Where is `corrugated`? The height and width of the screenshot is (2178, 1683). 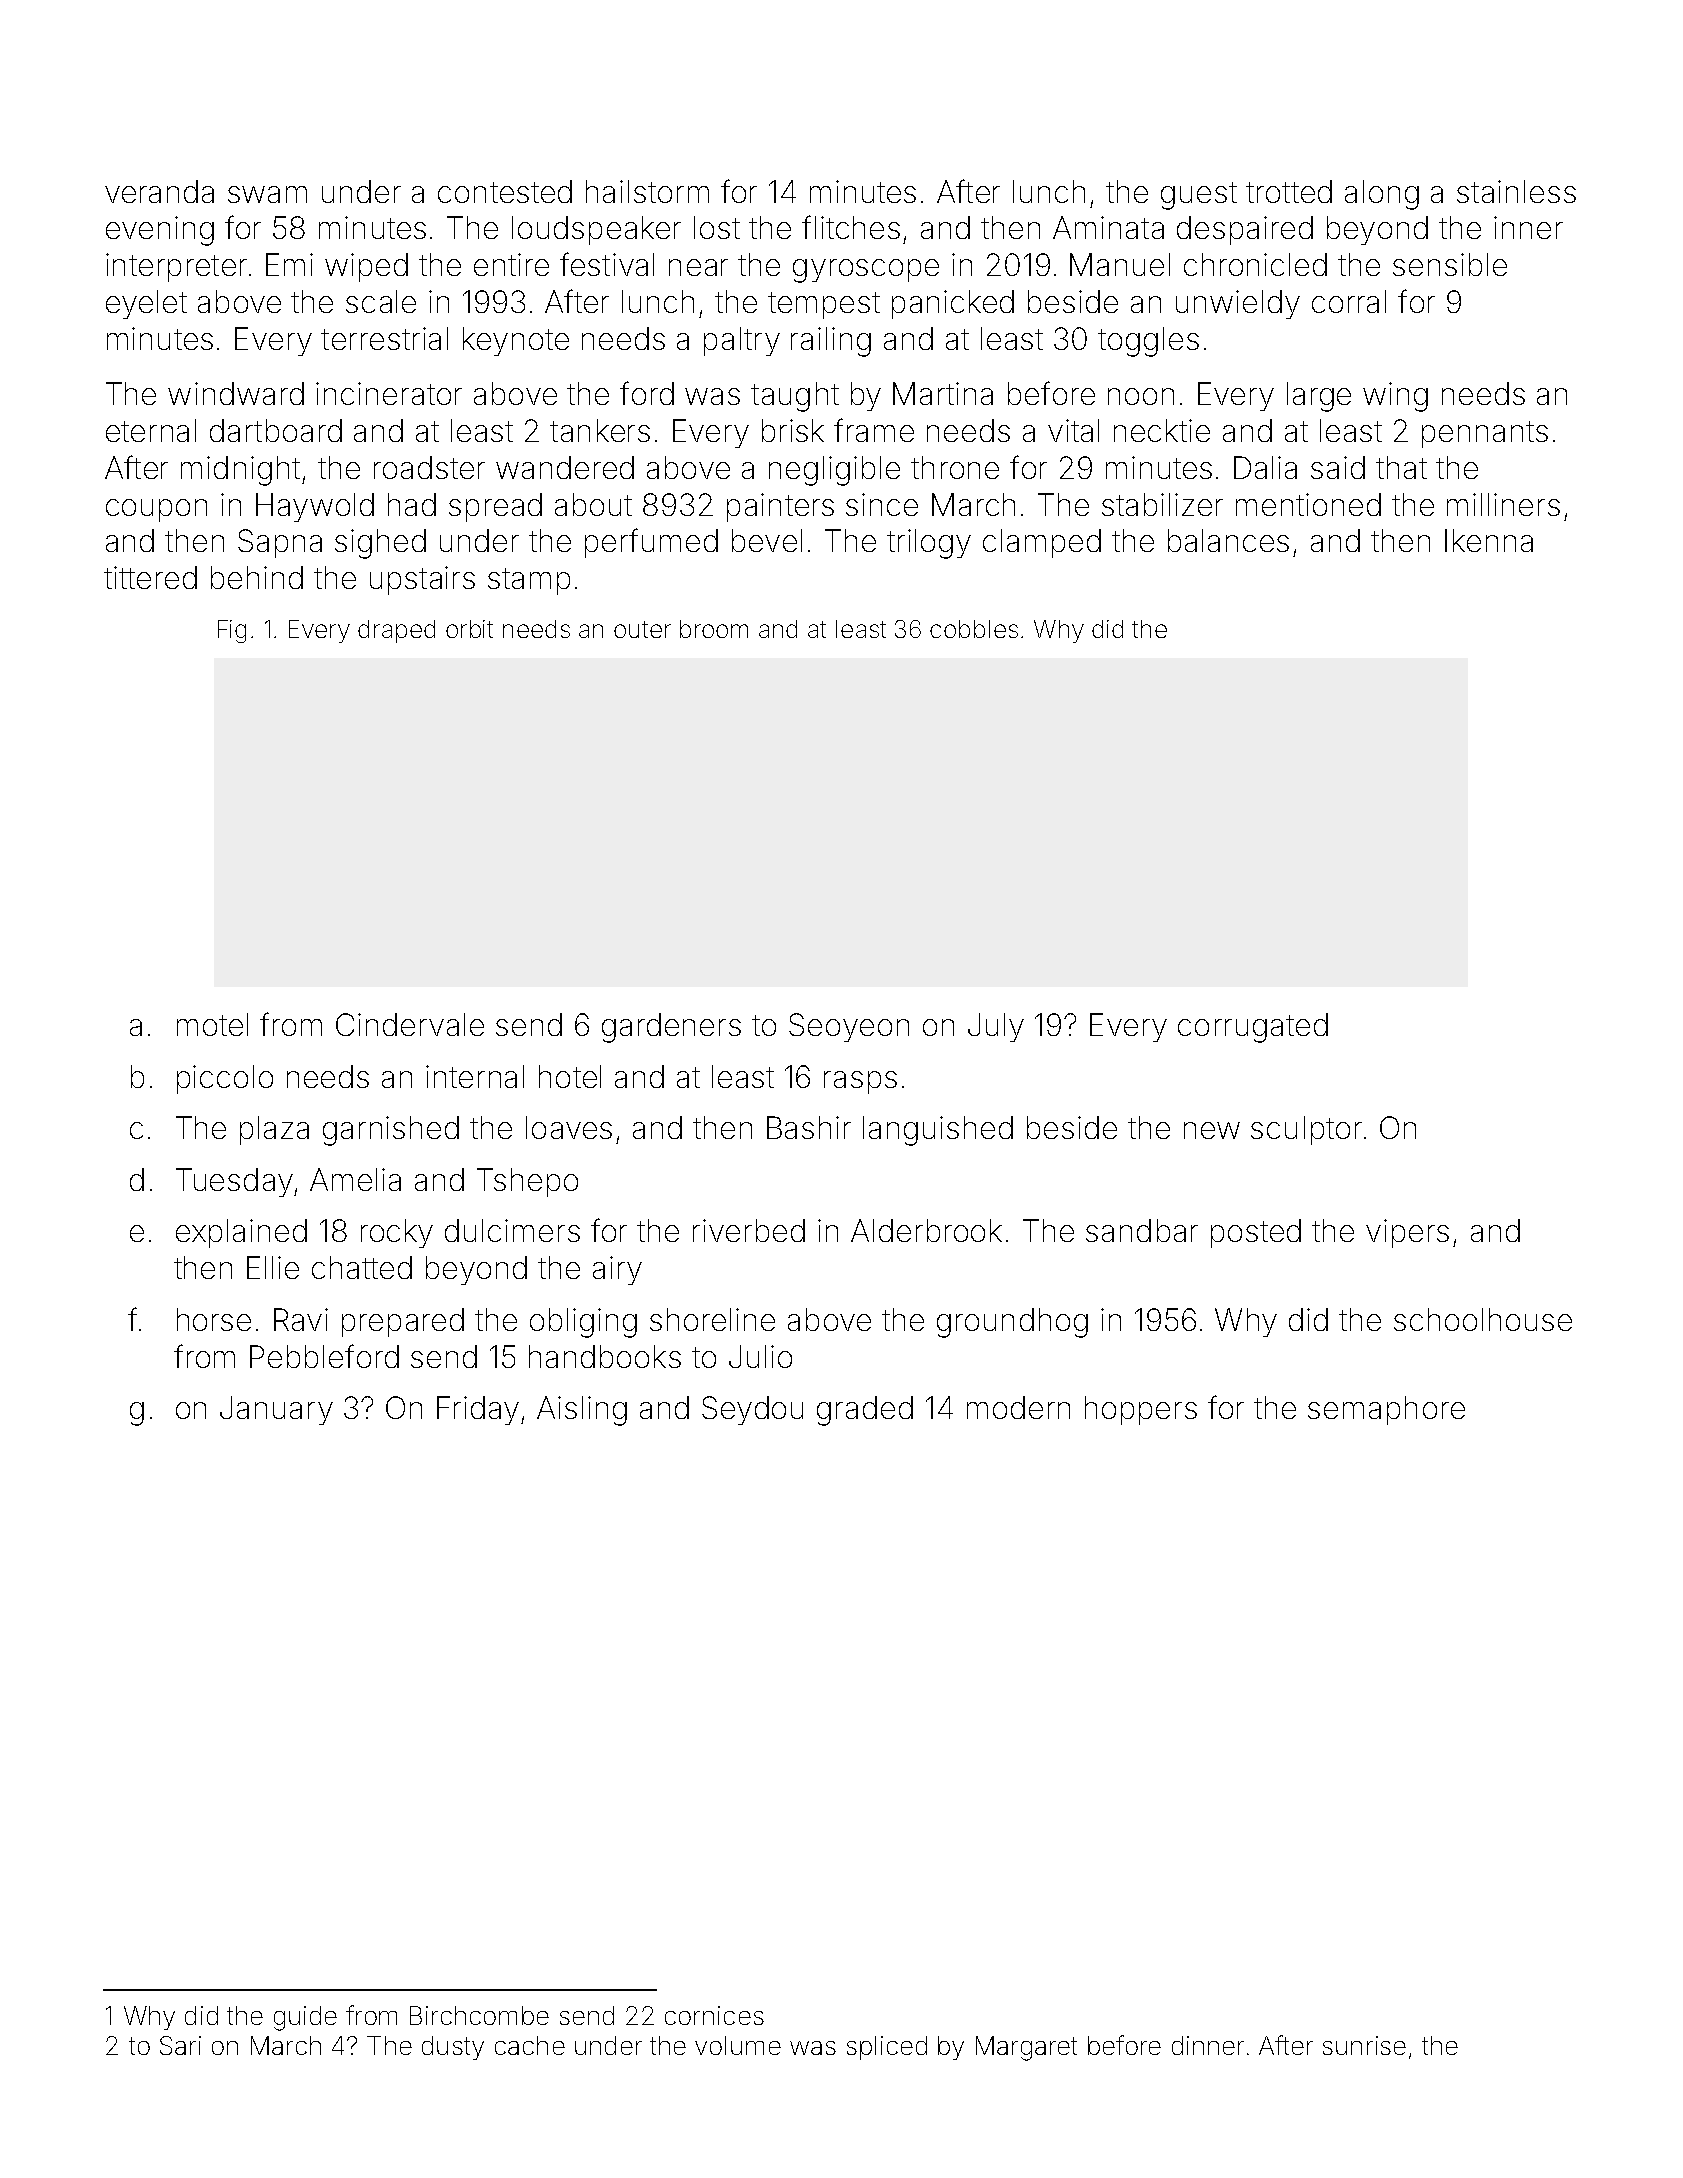 corrugated is located at coordinates (1253, 1028).
